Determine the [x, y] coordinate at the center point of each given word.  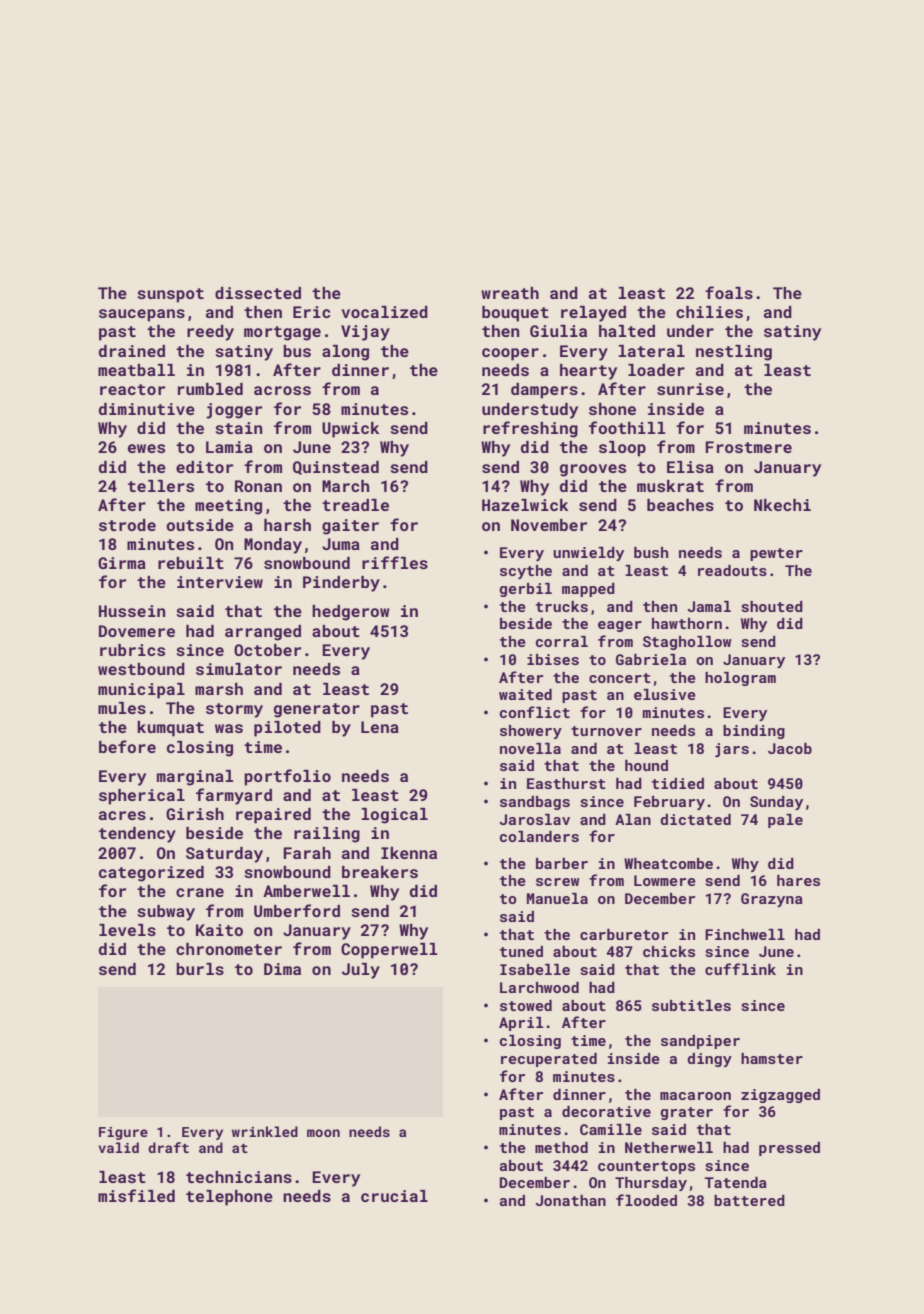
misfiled [136, 1195]
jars [732, 750]
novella [530, 748]
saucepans [142, 315]
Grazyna [772, 900]
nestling [734, 353]
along [345, 353]
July [361, 971]
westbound [141, 669]
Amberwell [306, 891]
